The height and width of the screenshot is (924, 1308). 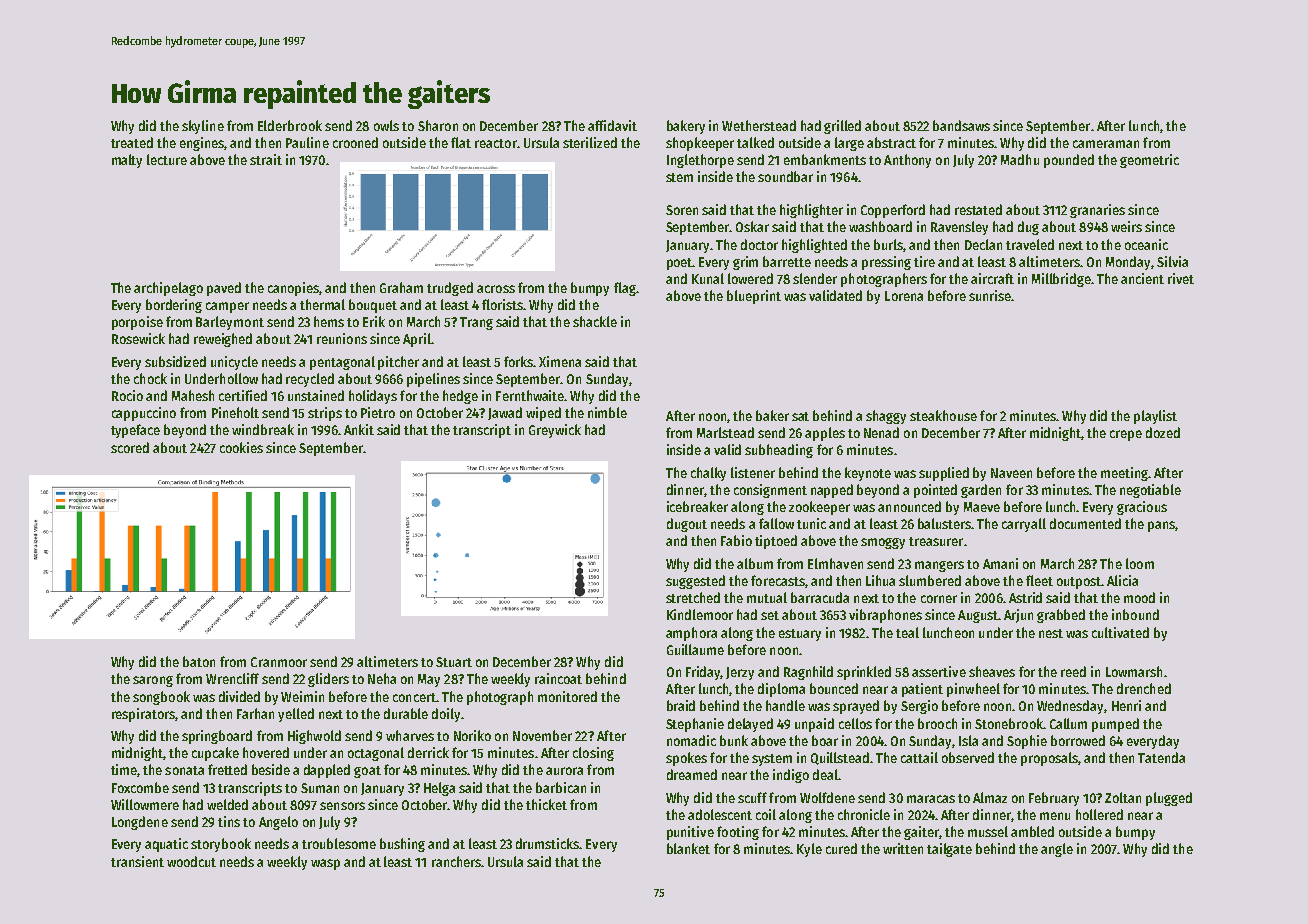 I want to click on Neha, so click(x=382, y=678).
